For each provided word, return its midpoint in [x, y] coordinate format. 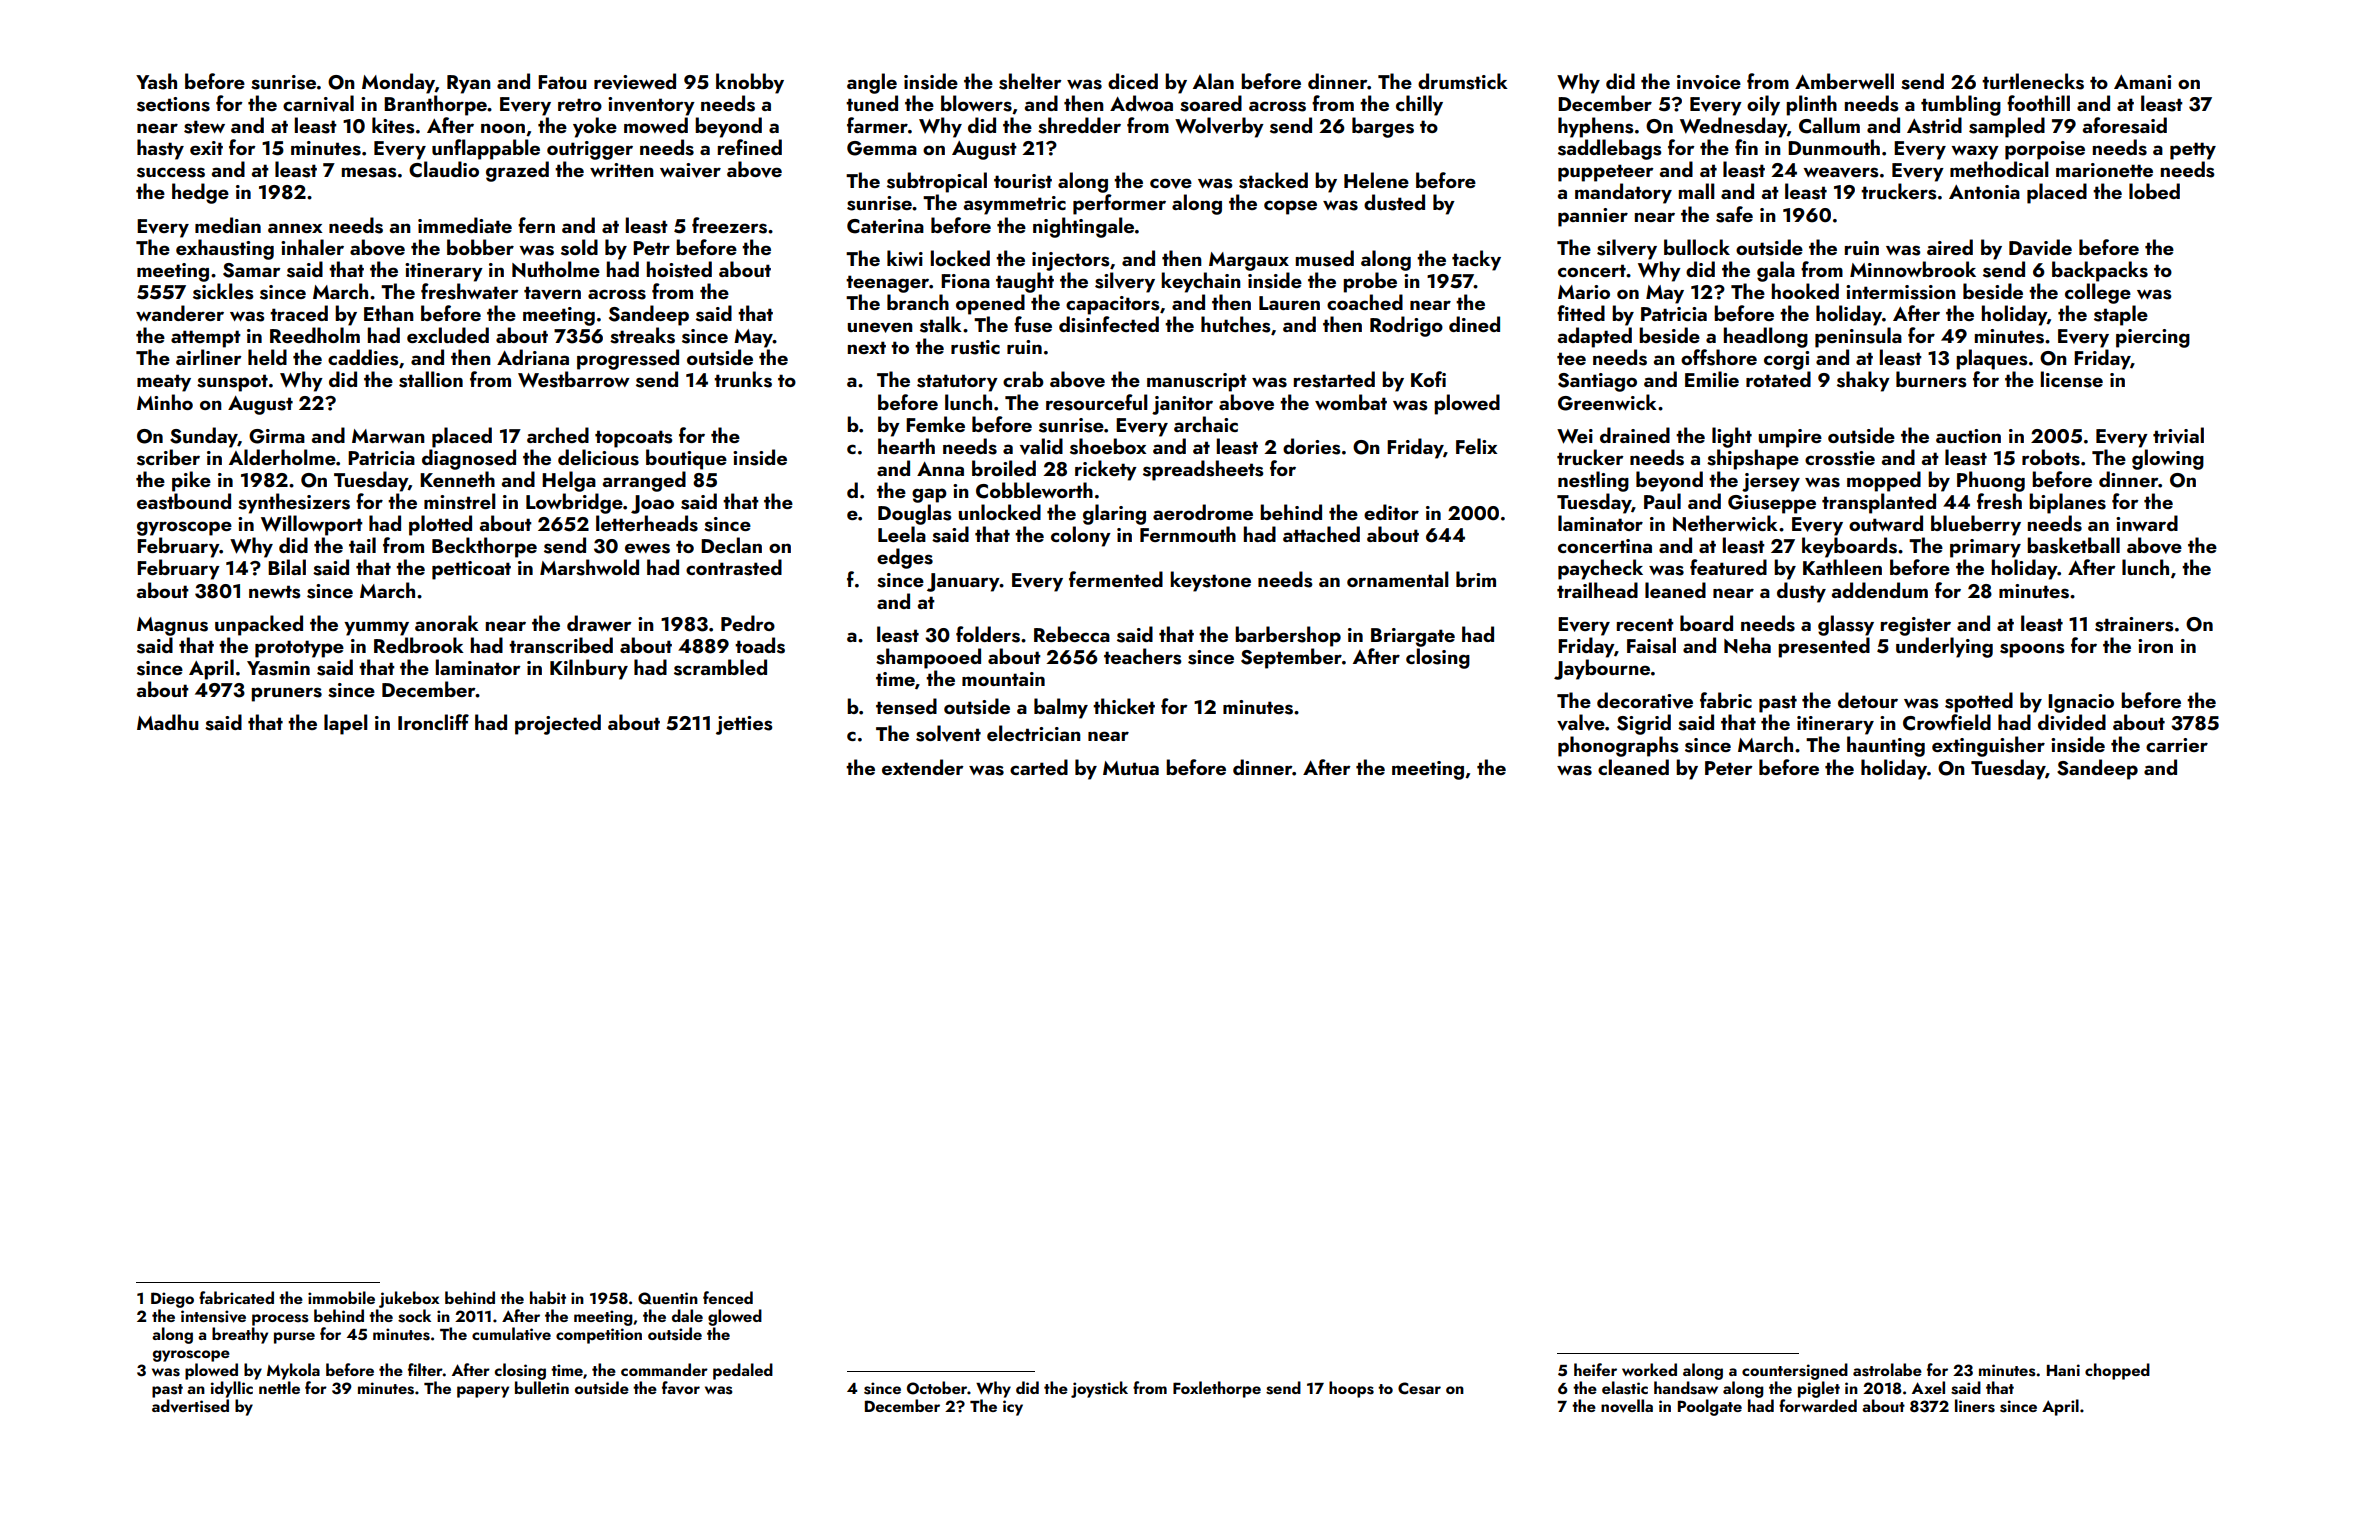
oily [1763, 105]
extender [923, 767]
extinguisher [1988, 746]
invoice [1709, 82]
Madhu [168, 722]
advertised [190, 1406]
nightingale [1083, 227]
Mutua [1131, 768]
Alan [1213, 81]
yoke [595, 127]
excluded [448, 335]
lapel [346, 724]
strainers [2134, 624]
